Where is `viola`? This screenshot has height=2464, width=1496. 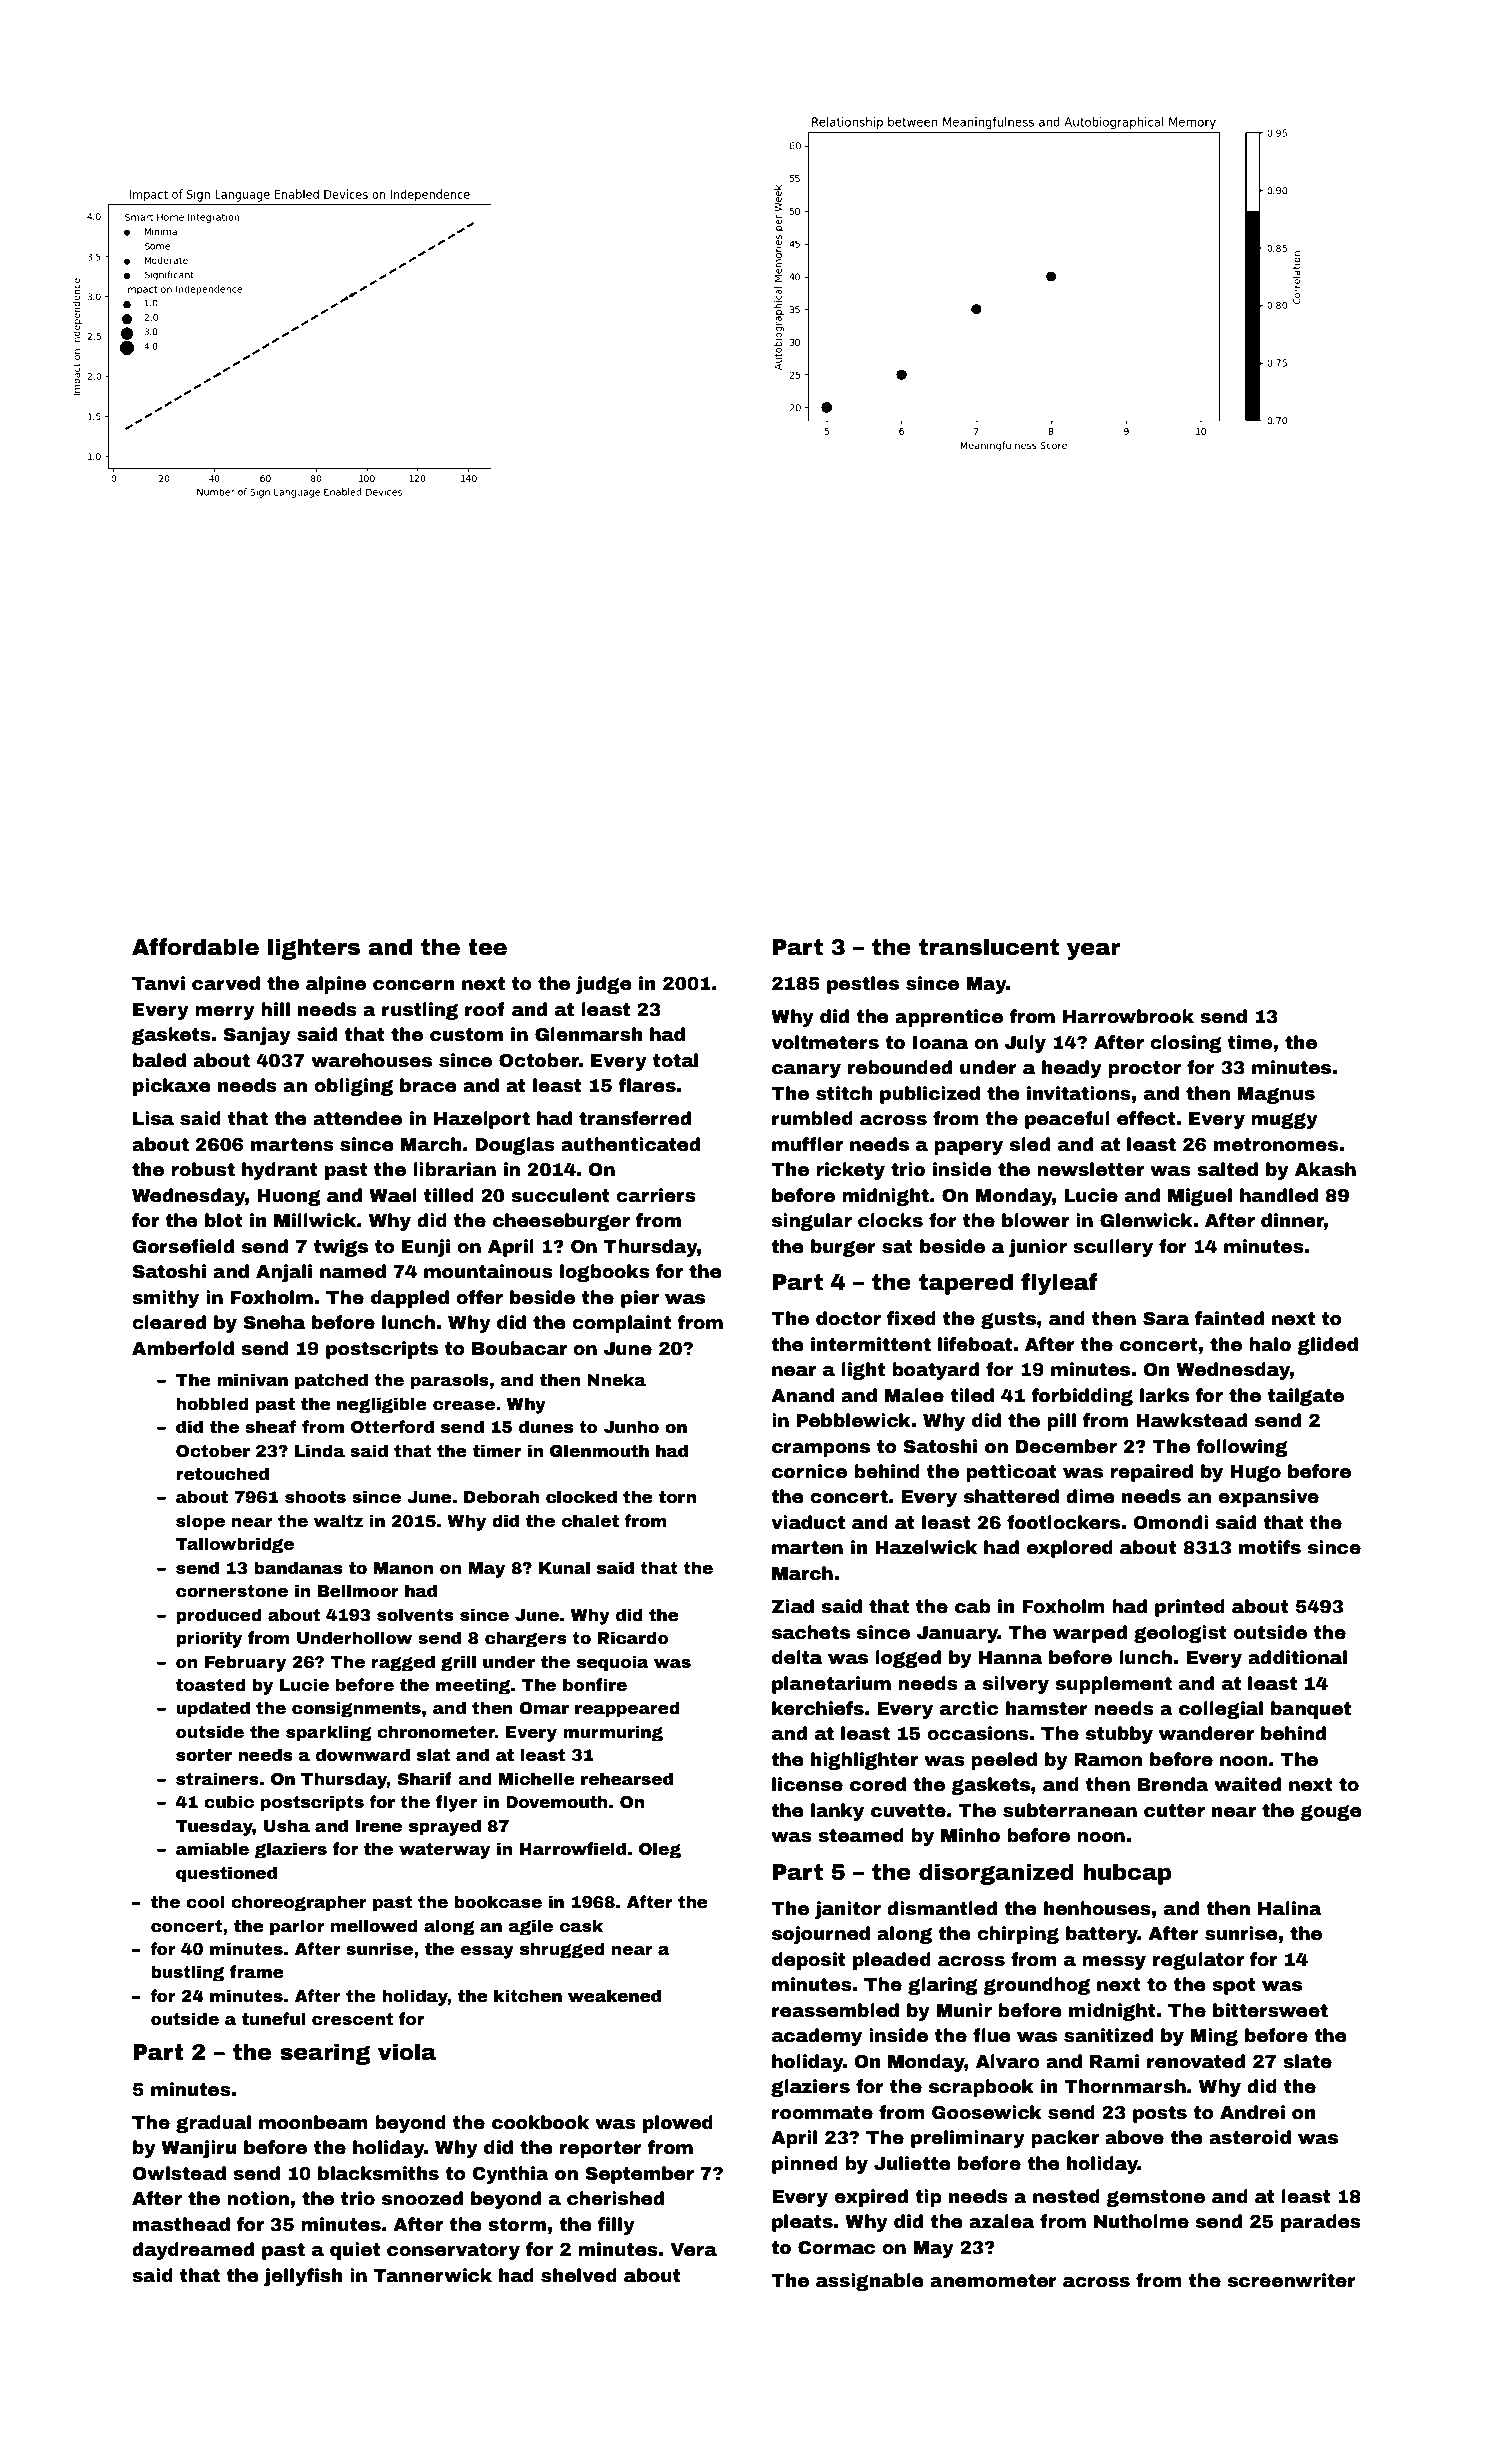
viola is located at coordinates (407, 2052).
